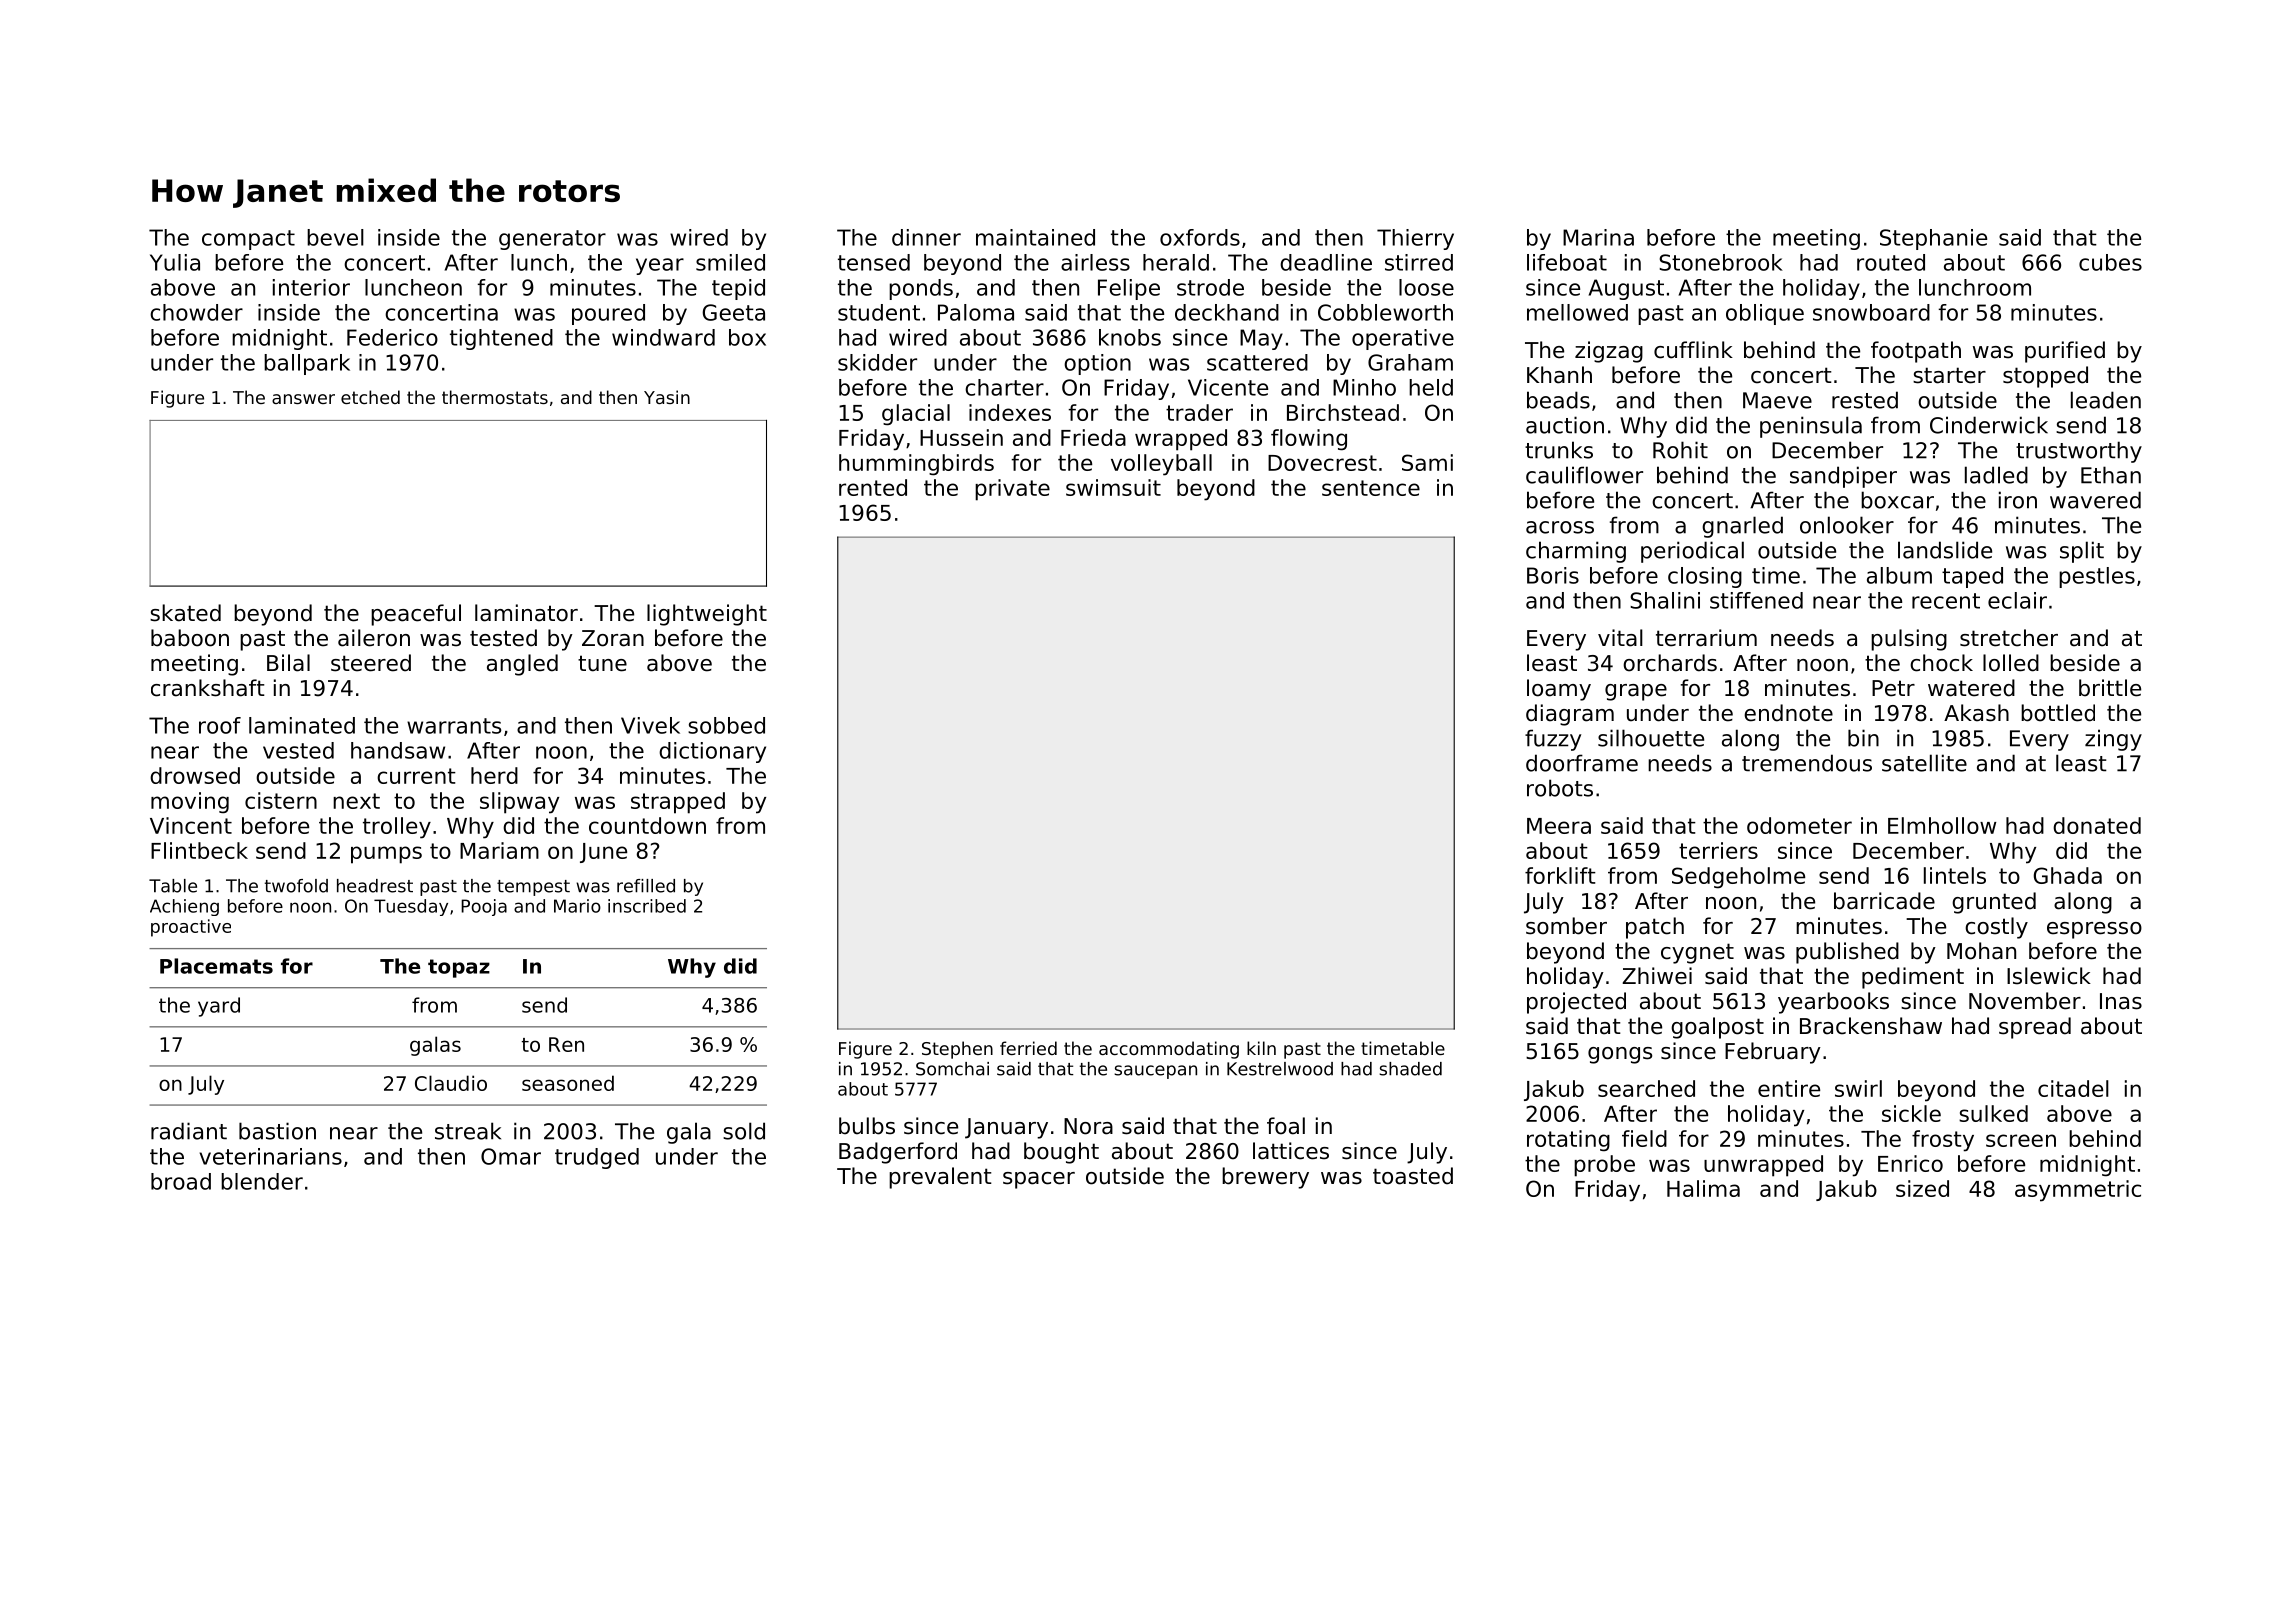 The width and height of the screenshot is (2292, 1620). I want to click on interior, so click(311, 287).
